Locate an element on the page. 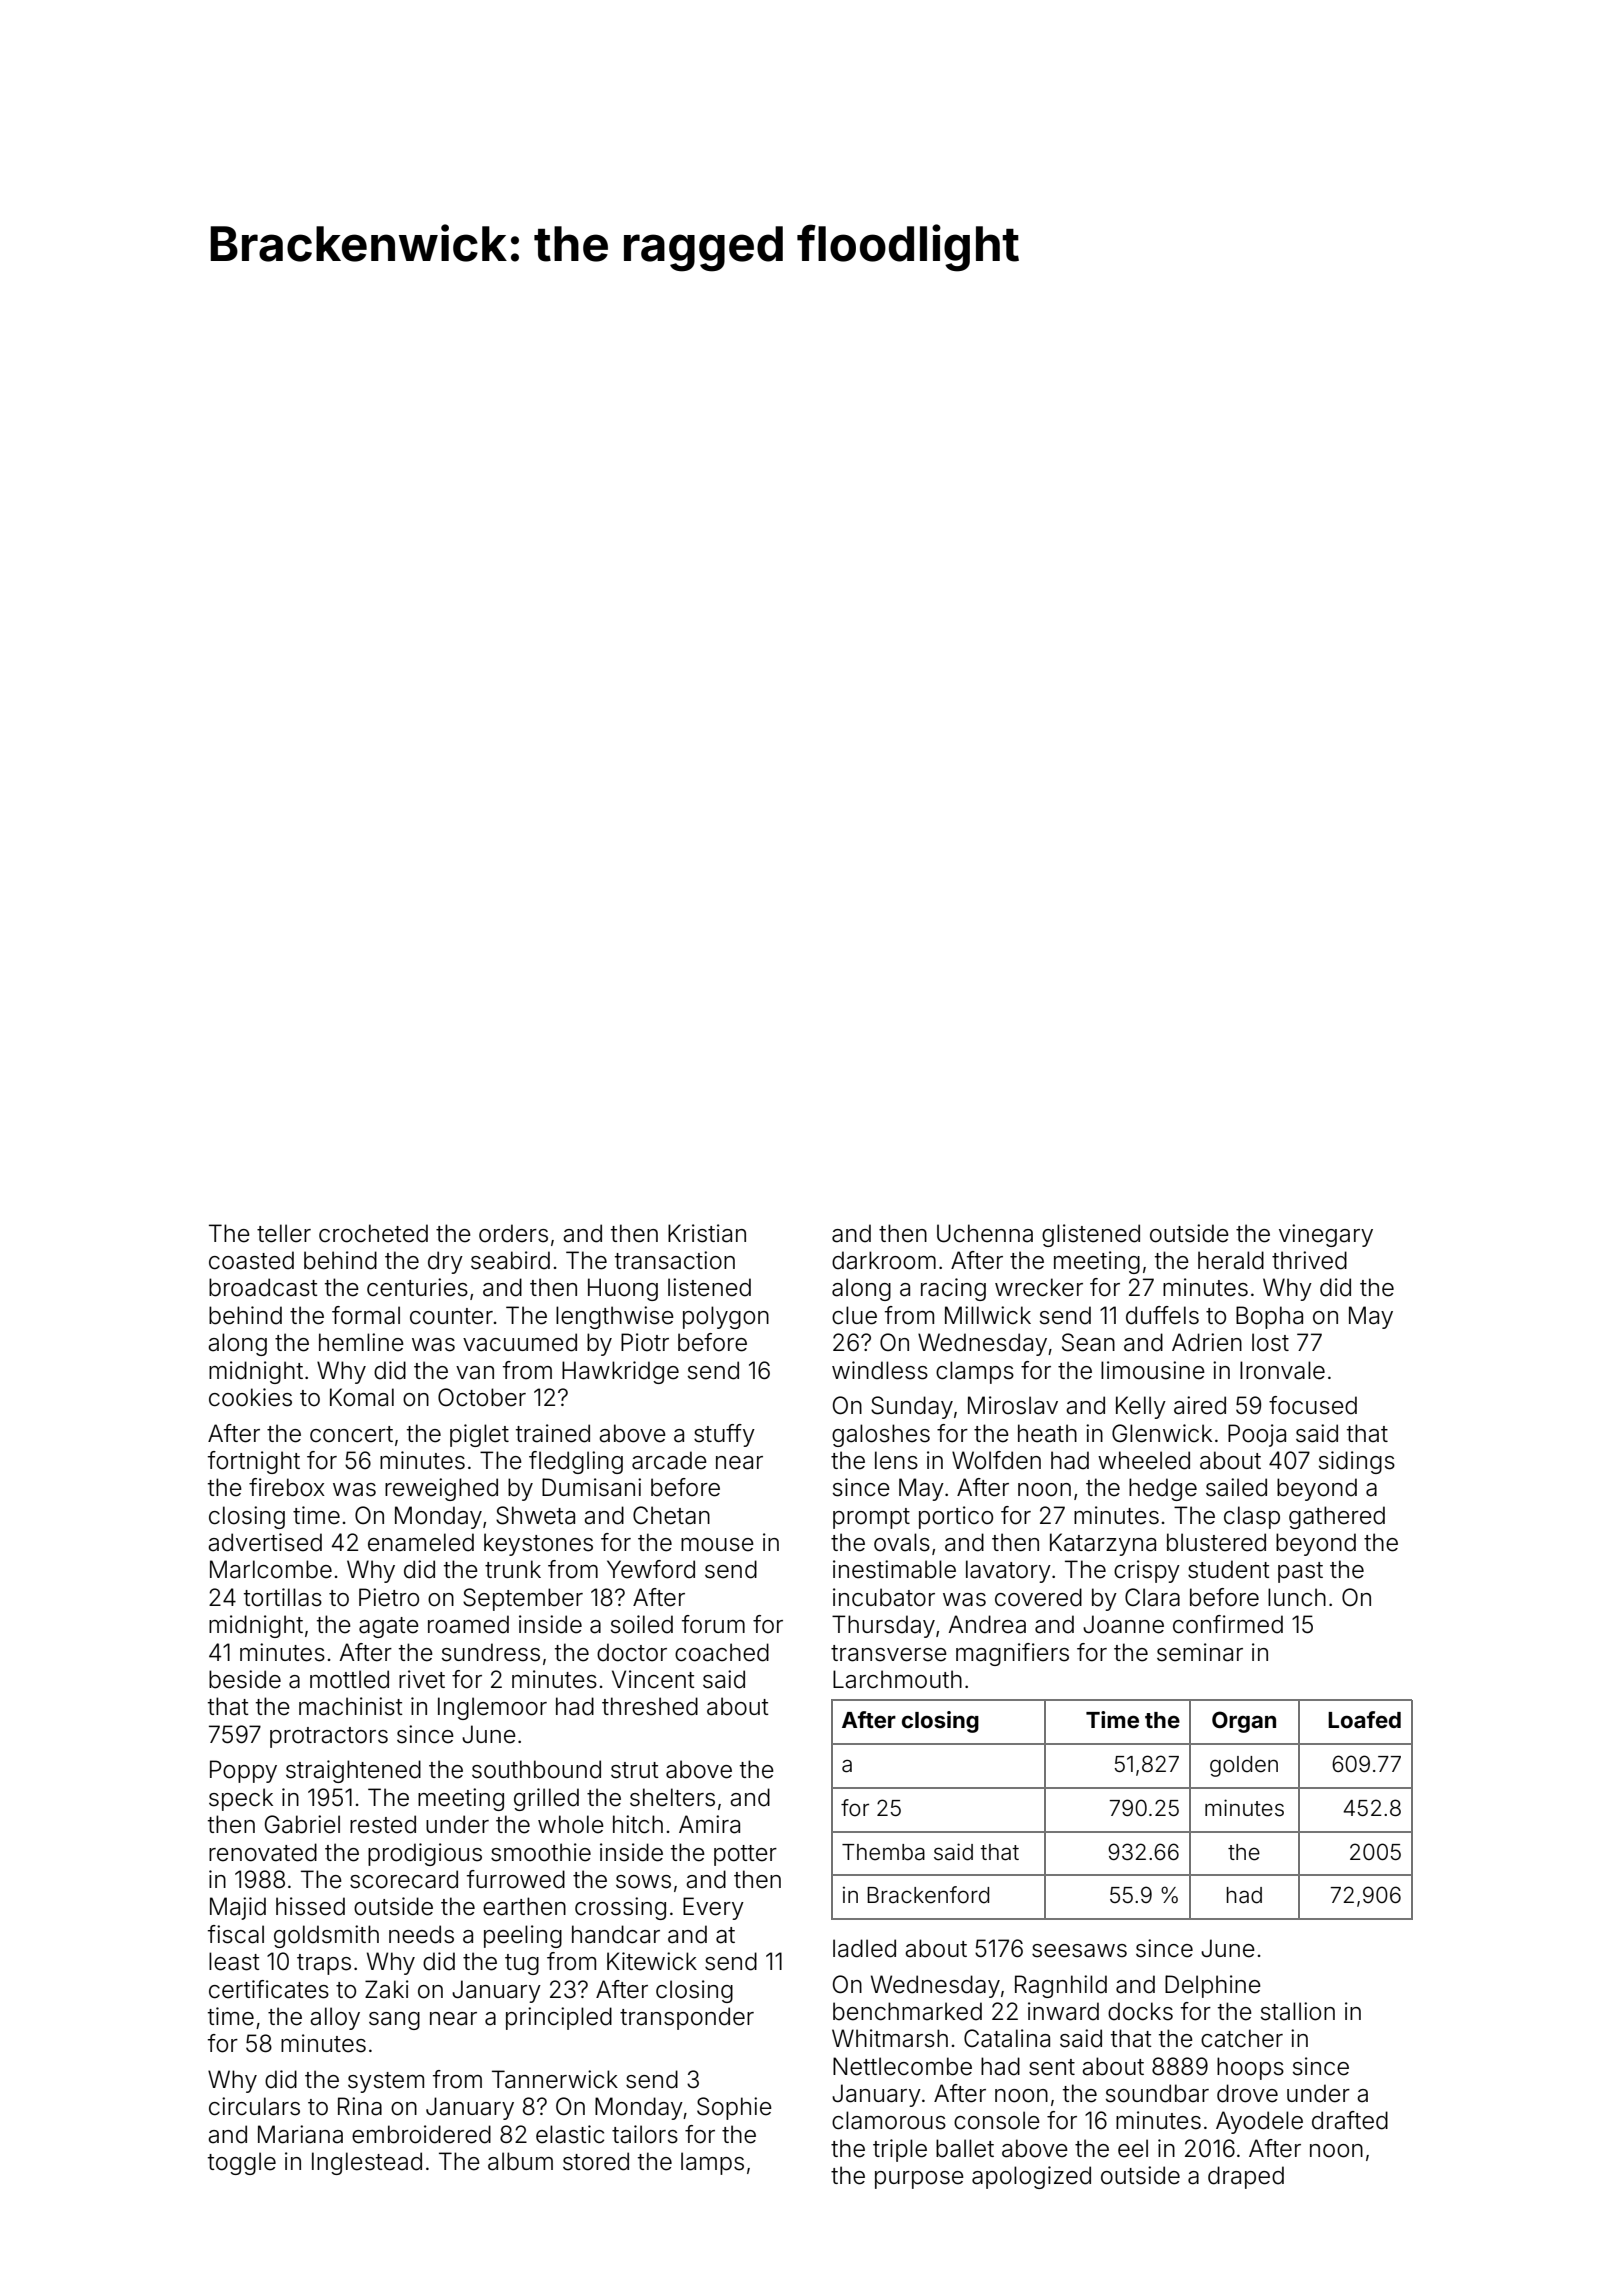  strut is located at coordinates (635, 1770).
